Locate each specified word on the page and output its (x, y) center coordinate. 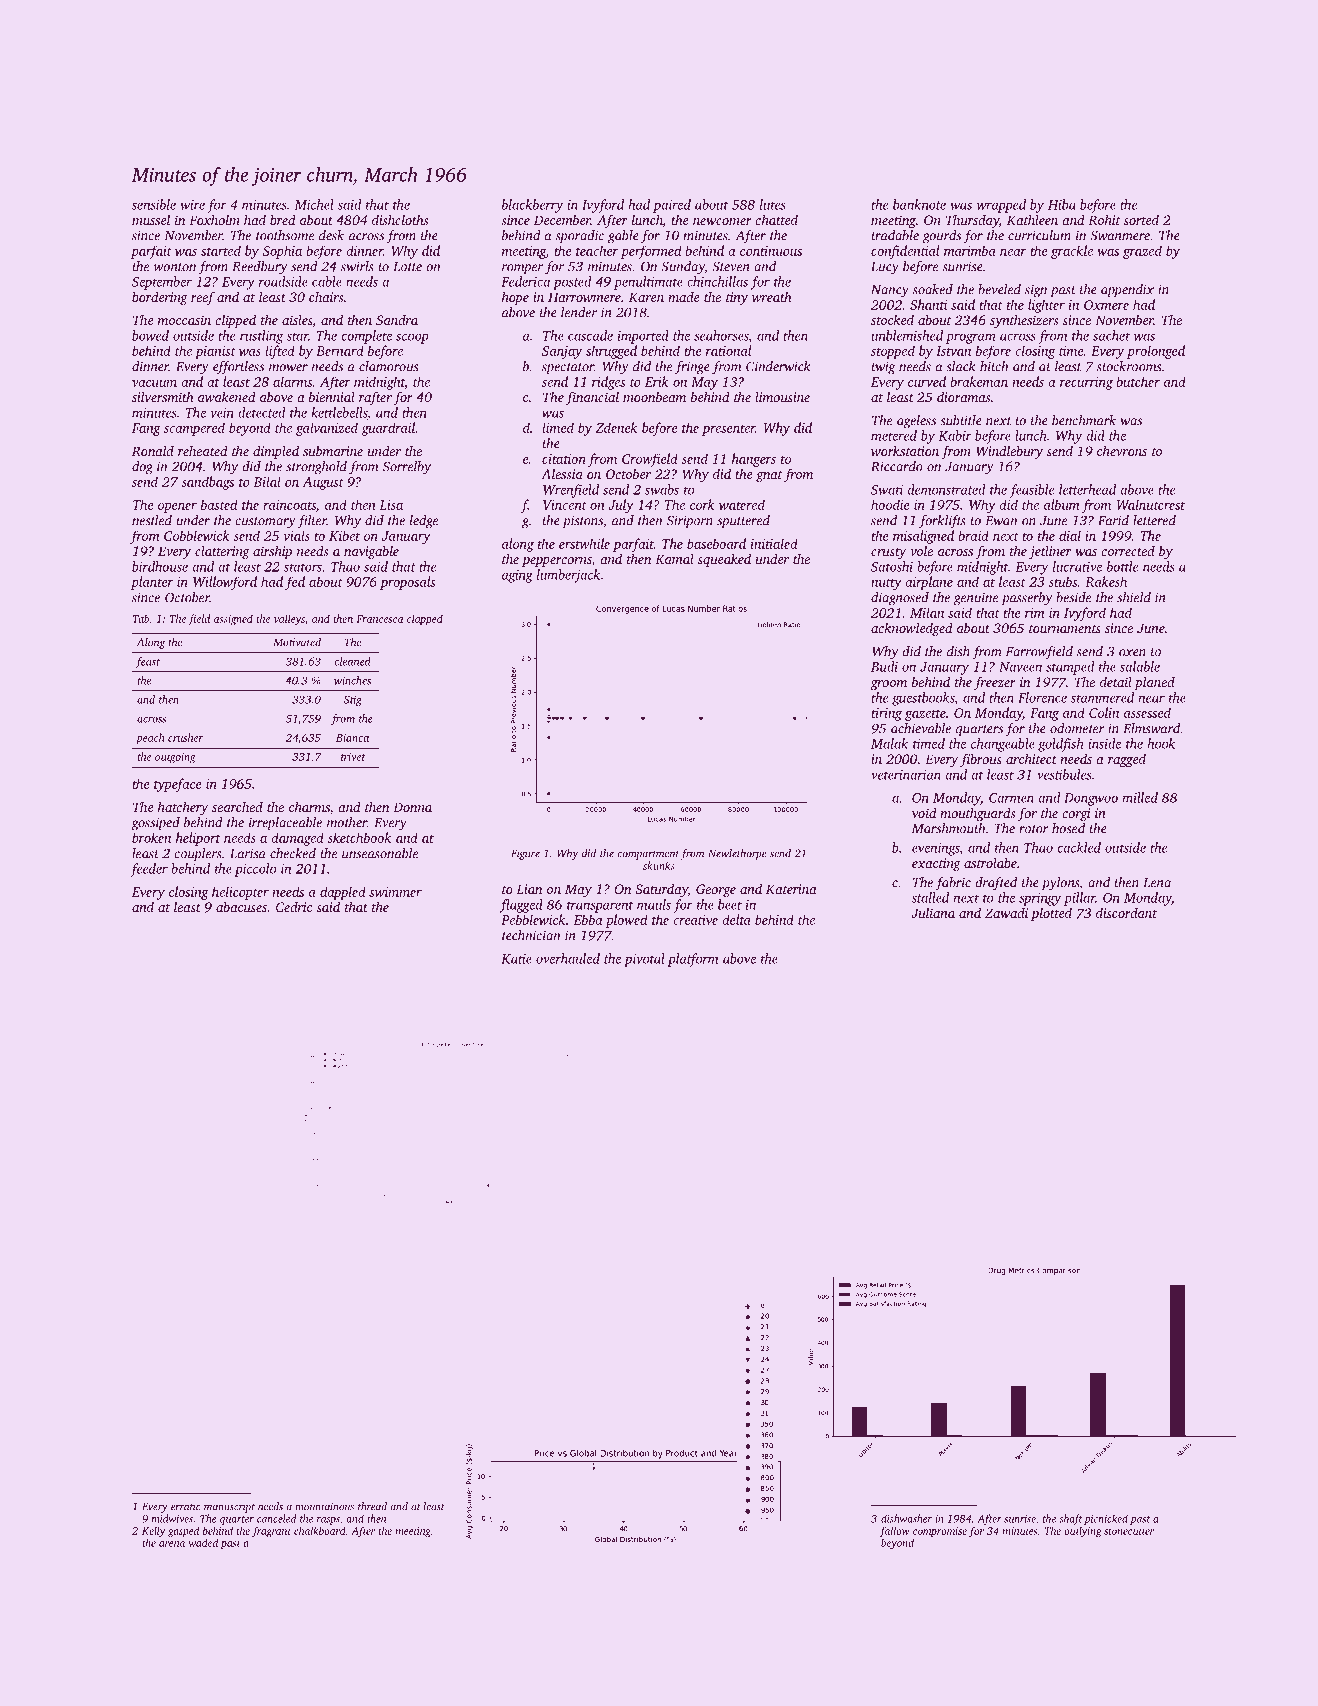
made (684, 297)
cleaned (353, 661)
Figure (525, 854)
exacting (936, 864)
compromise (940, 1532)
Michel (314, 204)
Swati (887, 490)
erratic (185, 1507)
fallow (894, 1531)
